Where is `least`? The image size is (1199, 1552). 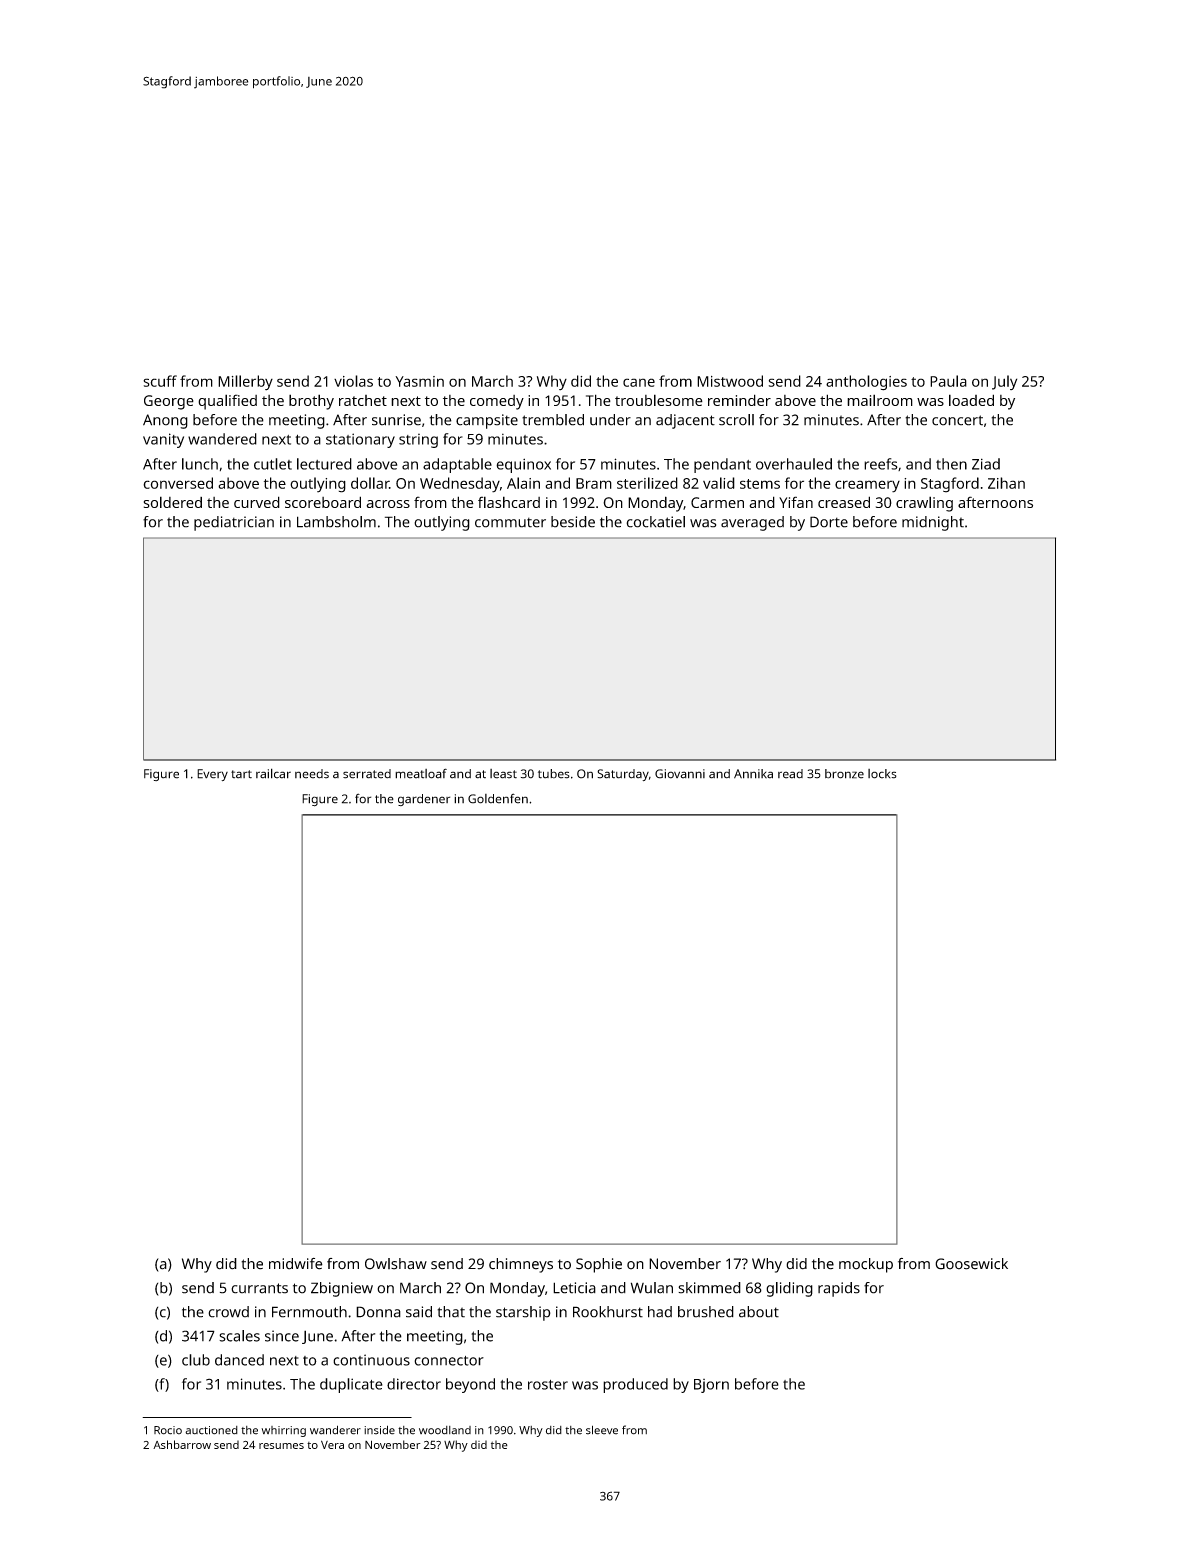 least is located at coordinates (503, 774).
